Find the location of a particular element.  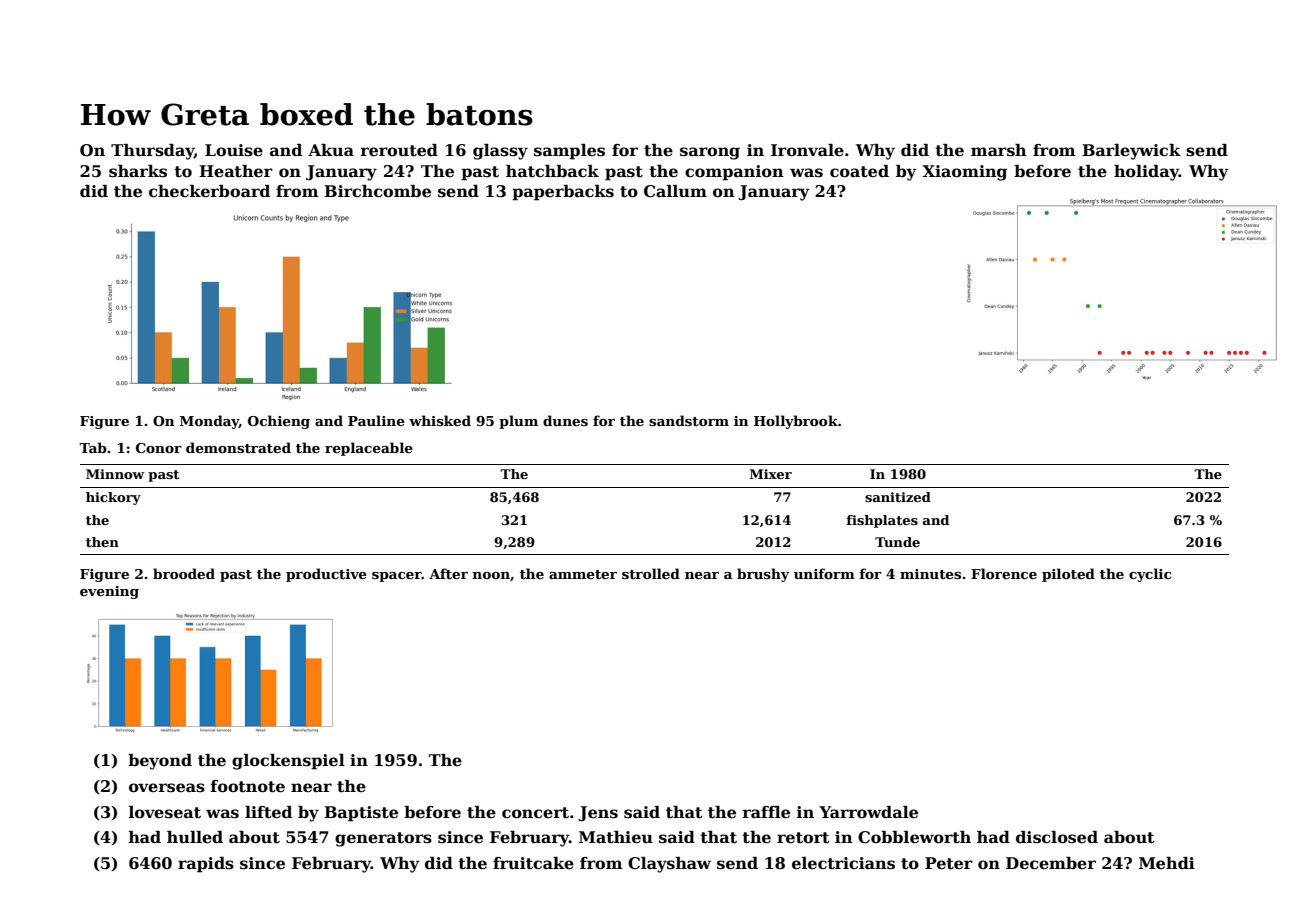

Ochieng is located at coordinates (279, 422).
